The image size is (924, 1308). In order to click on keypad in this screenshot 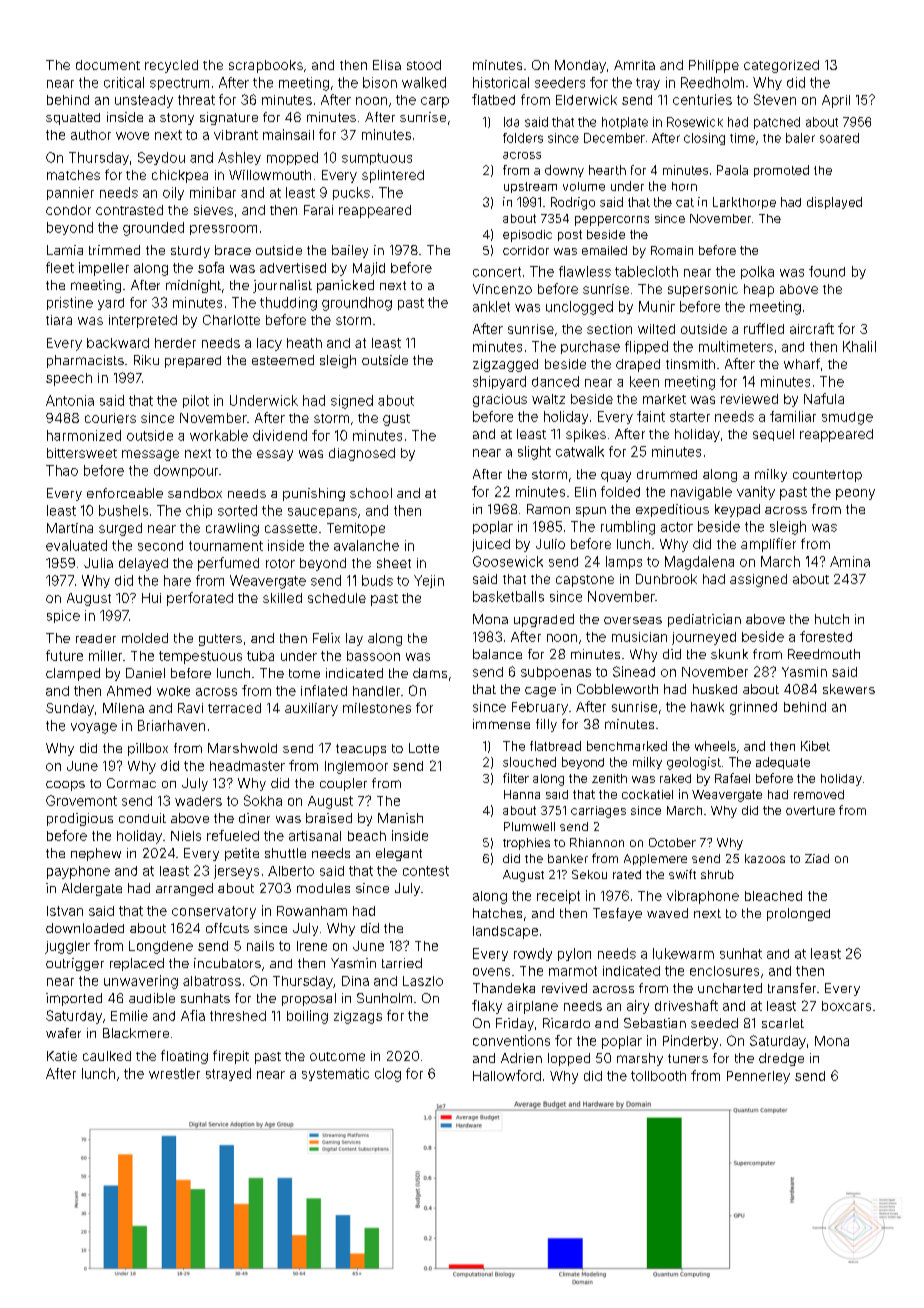, I will do `click(737, 510)`.
